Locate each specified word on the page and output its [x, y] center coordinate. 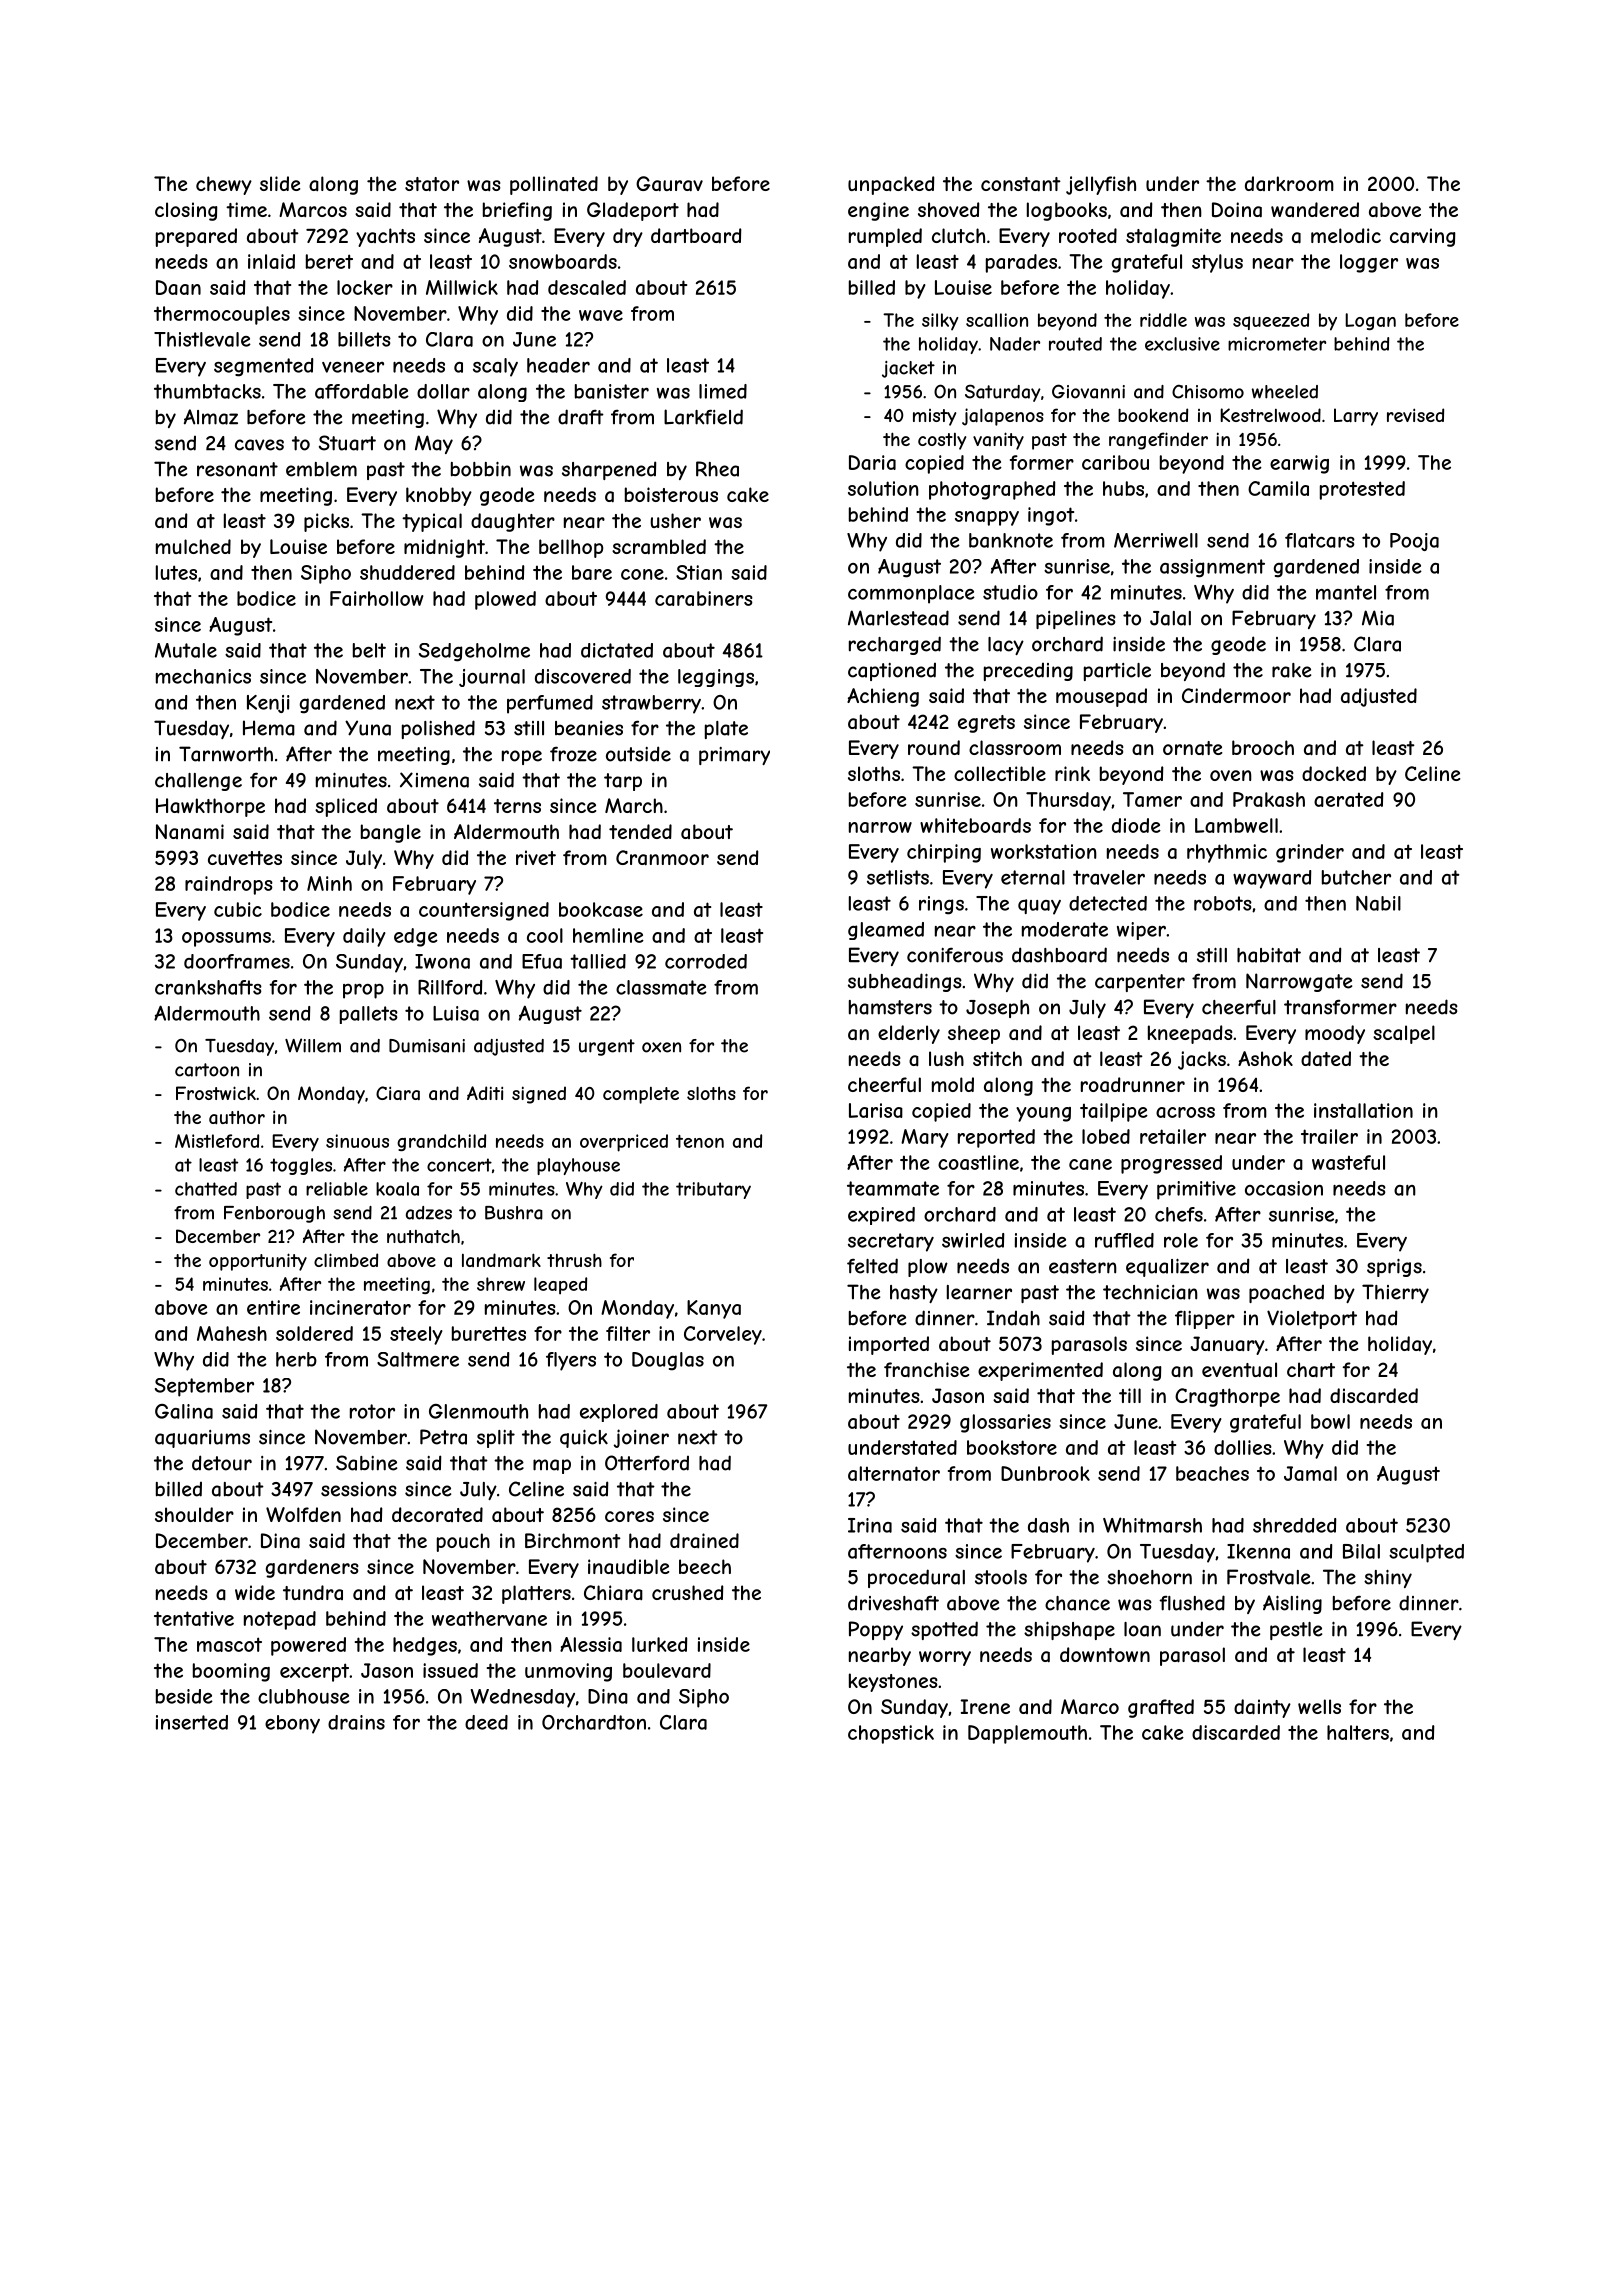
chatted [206, 1189]
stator [432, 184]
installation [1363, 1110]
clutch [958, 235]
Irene [985, 1706]
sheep [974, 1034]
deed [486, 1722]
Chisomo [1208, 391]
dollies [1243, 1447]
